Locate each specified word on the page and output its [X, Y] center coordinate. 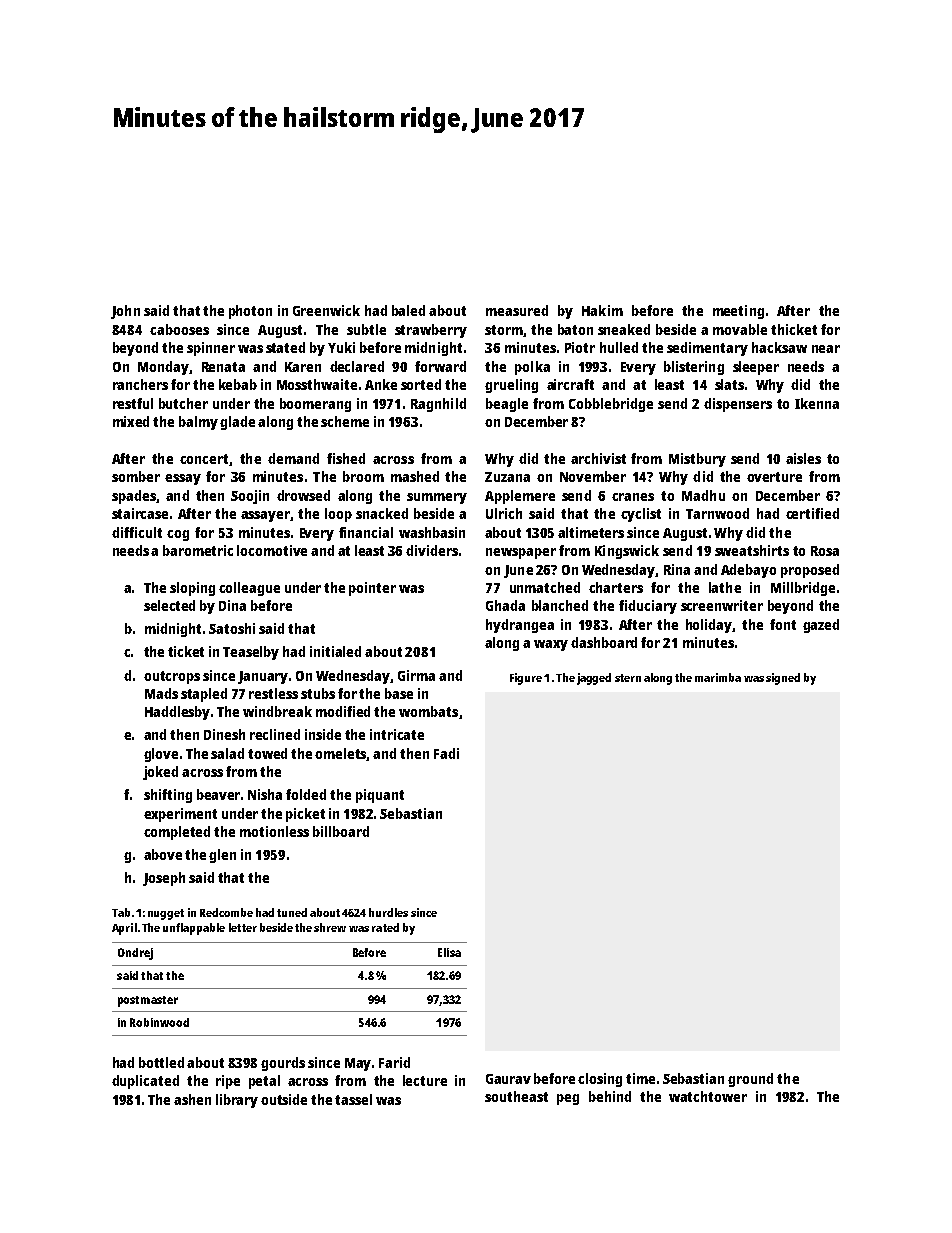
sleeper [756, 368]
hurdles [388, 912]
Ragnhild [438, 405]
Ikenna [817, 403]
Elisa [449, 952]
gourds [283, 1064]
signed [783, 679]
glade [237, 423]
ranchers [140, 384]
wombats [428, 711]
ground [750, 1080]
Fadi [446, 753]
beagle [507, 405]
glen [222, 856]
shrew [330, 927]
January [263, 677]
